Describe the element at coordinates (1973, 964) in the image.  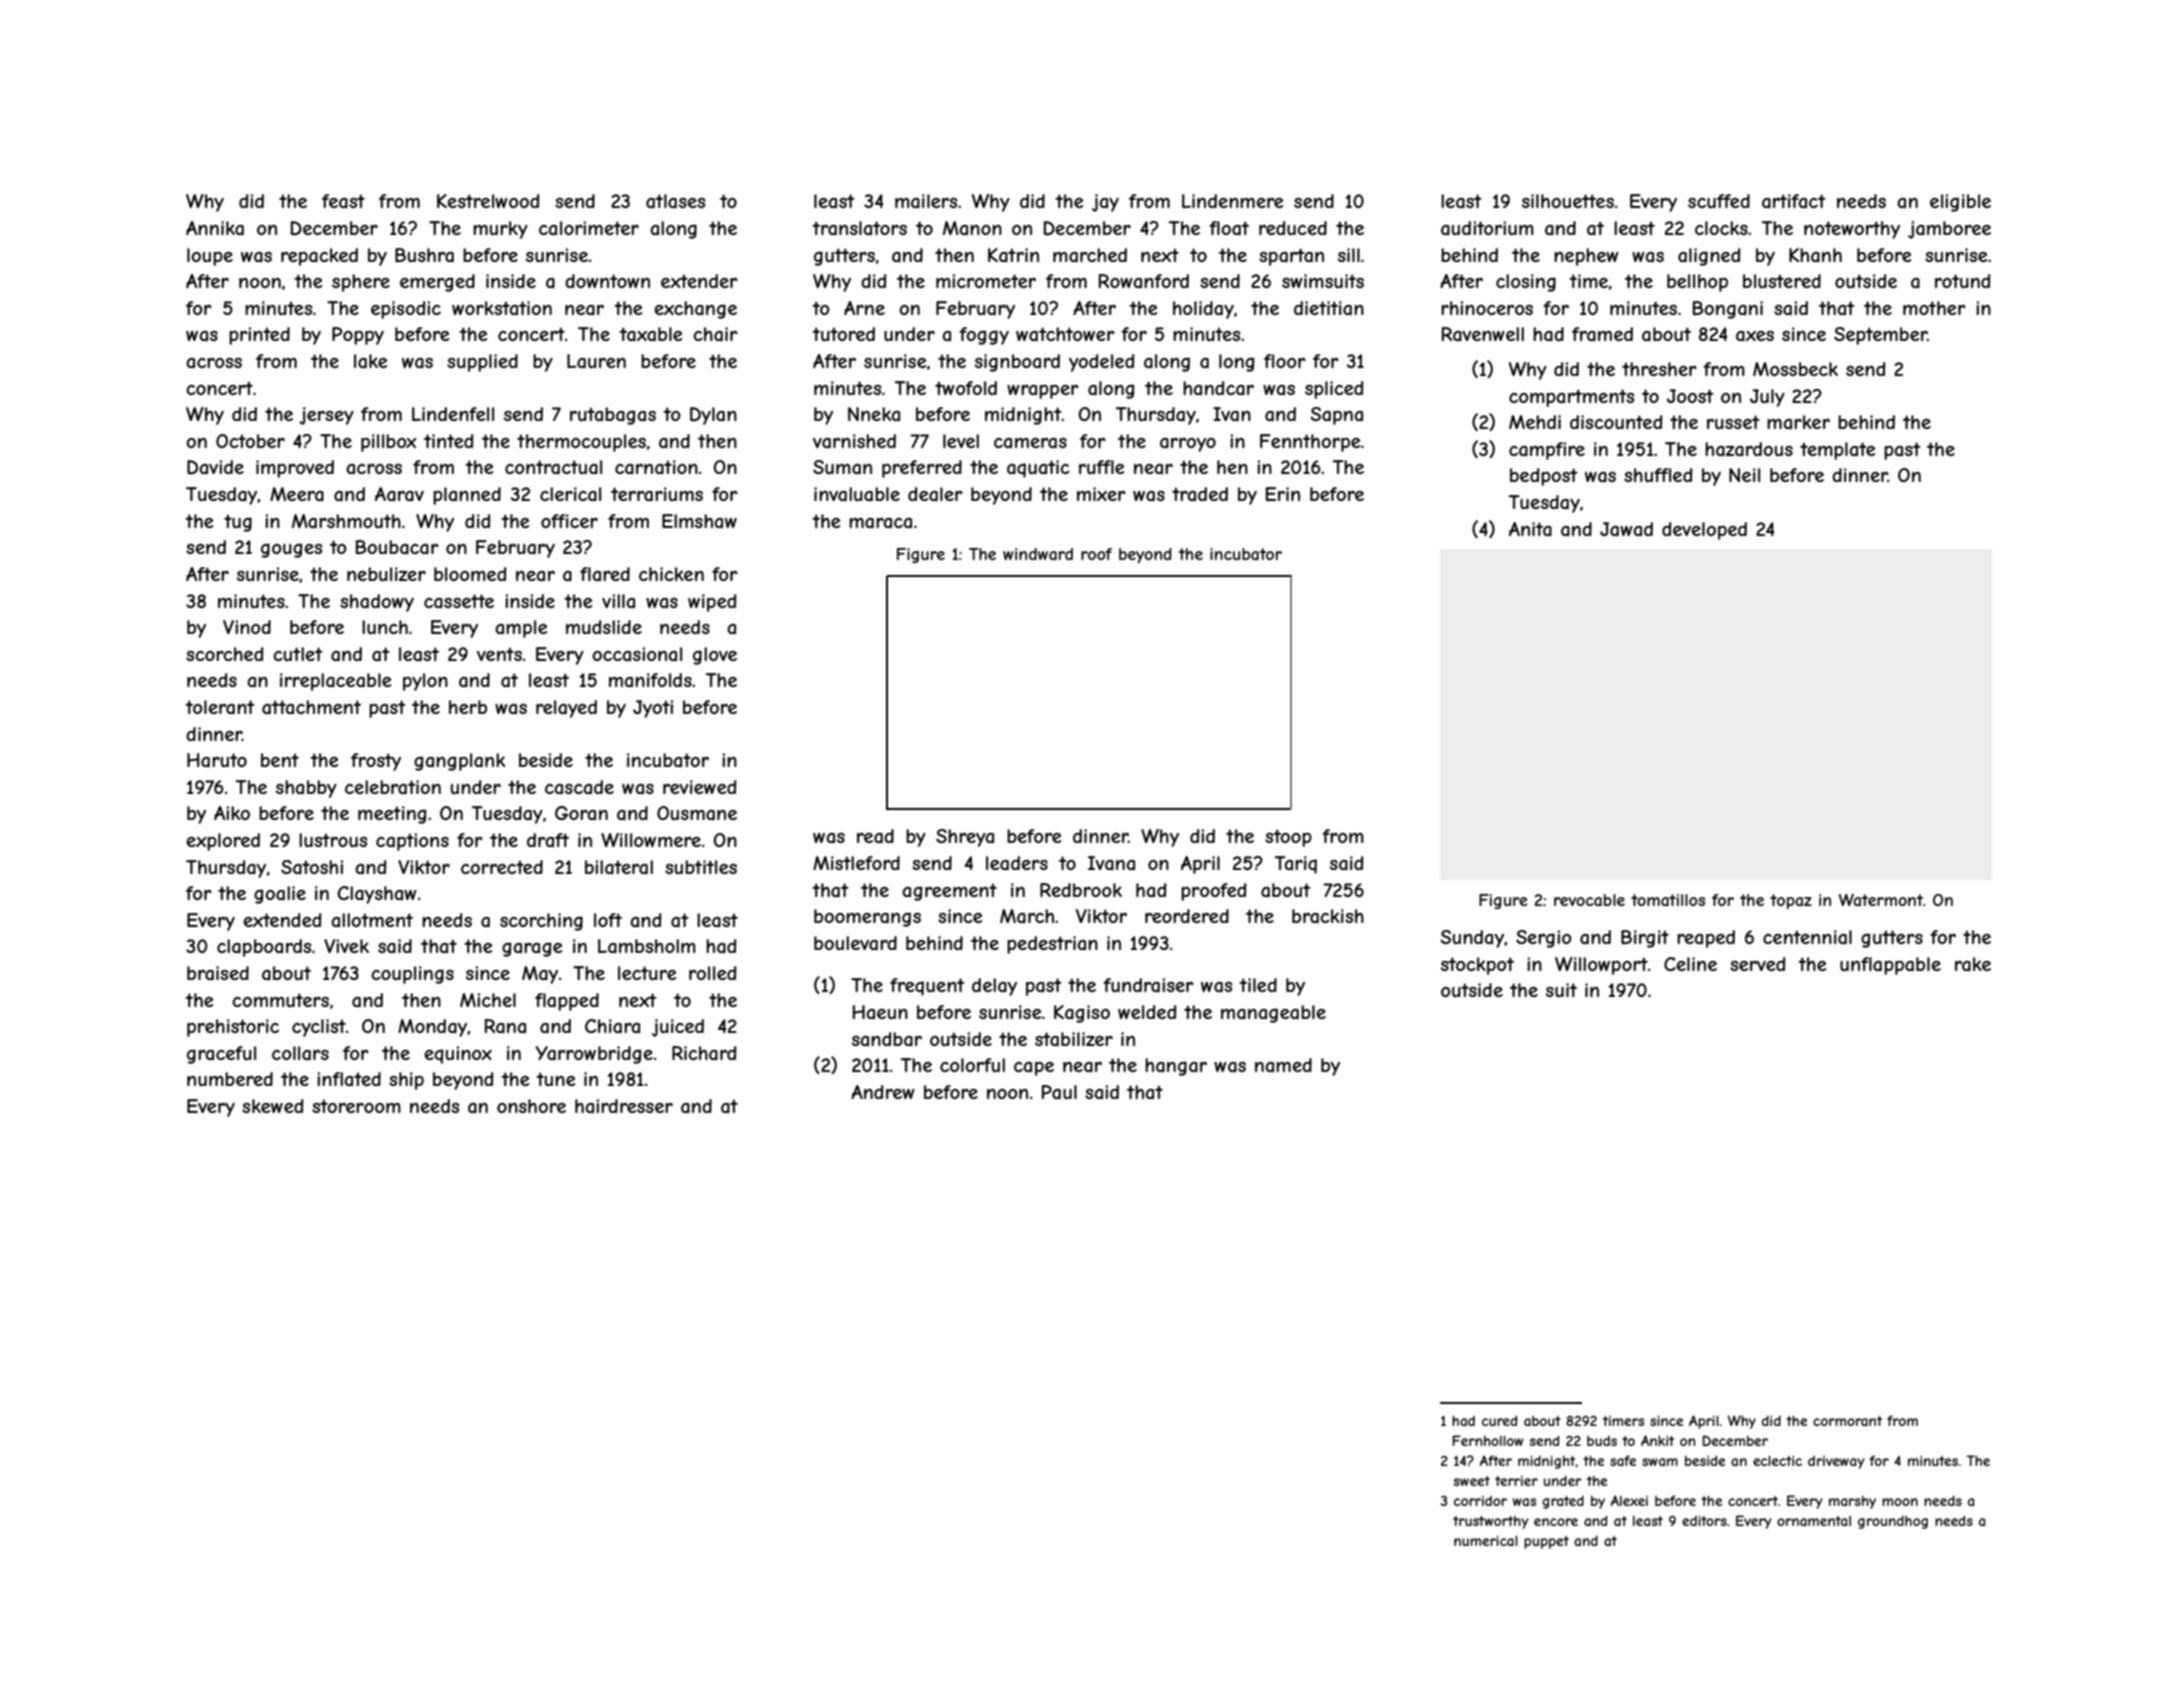
I see `rake` at that location.
